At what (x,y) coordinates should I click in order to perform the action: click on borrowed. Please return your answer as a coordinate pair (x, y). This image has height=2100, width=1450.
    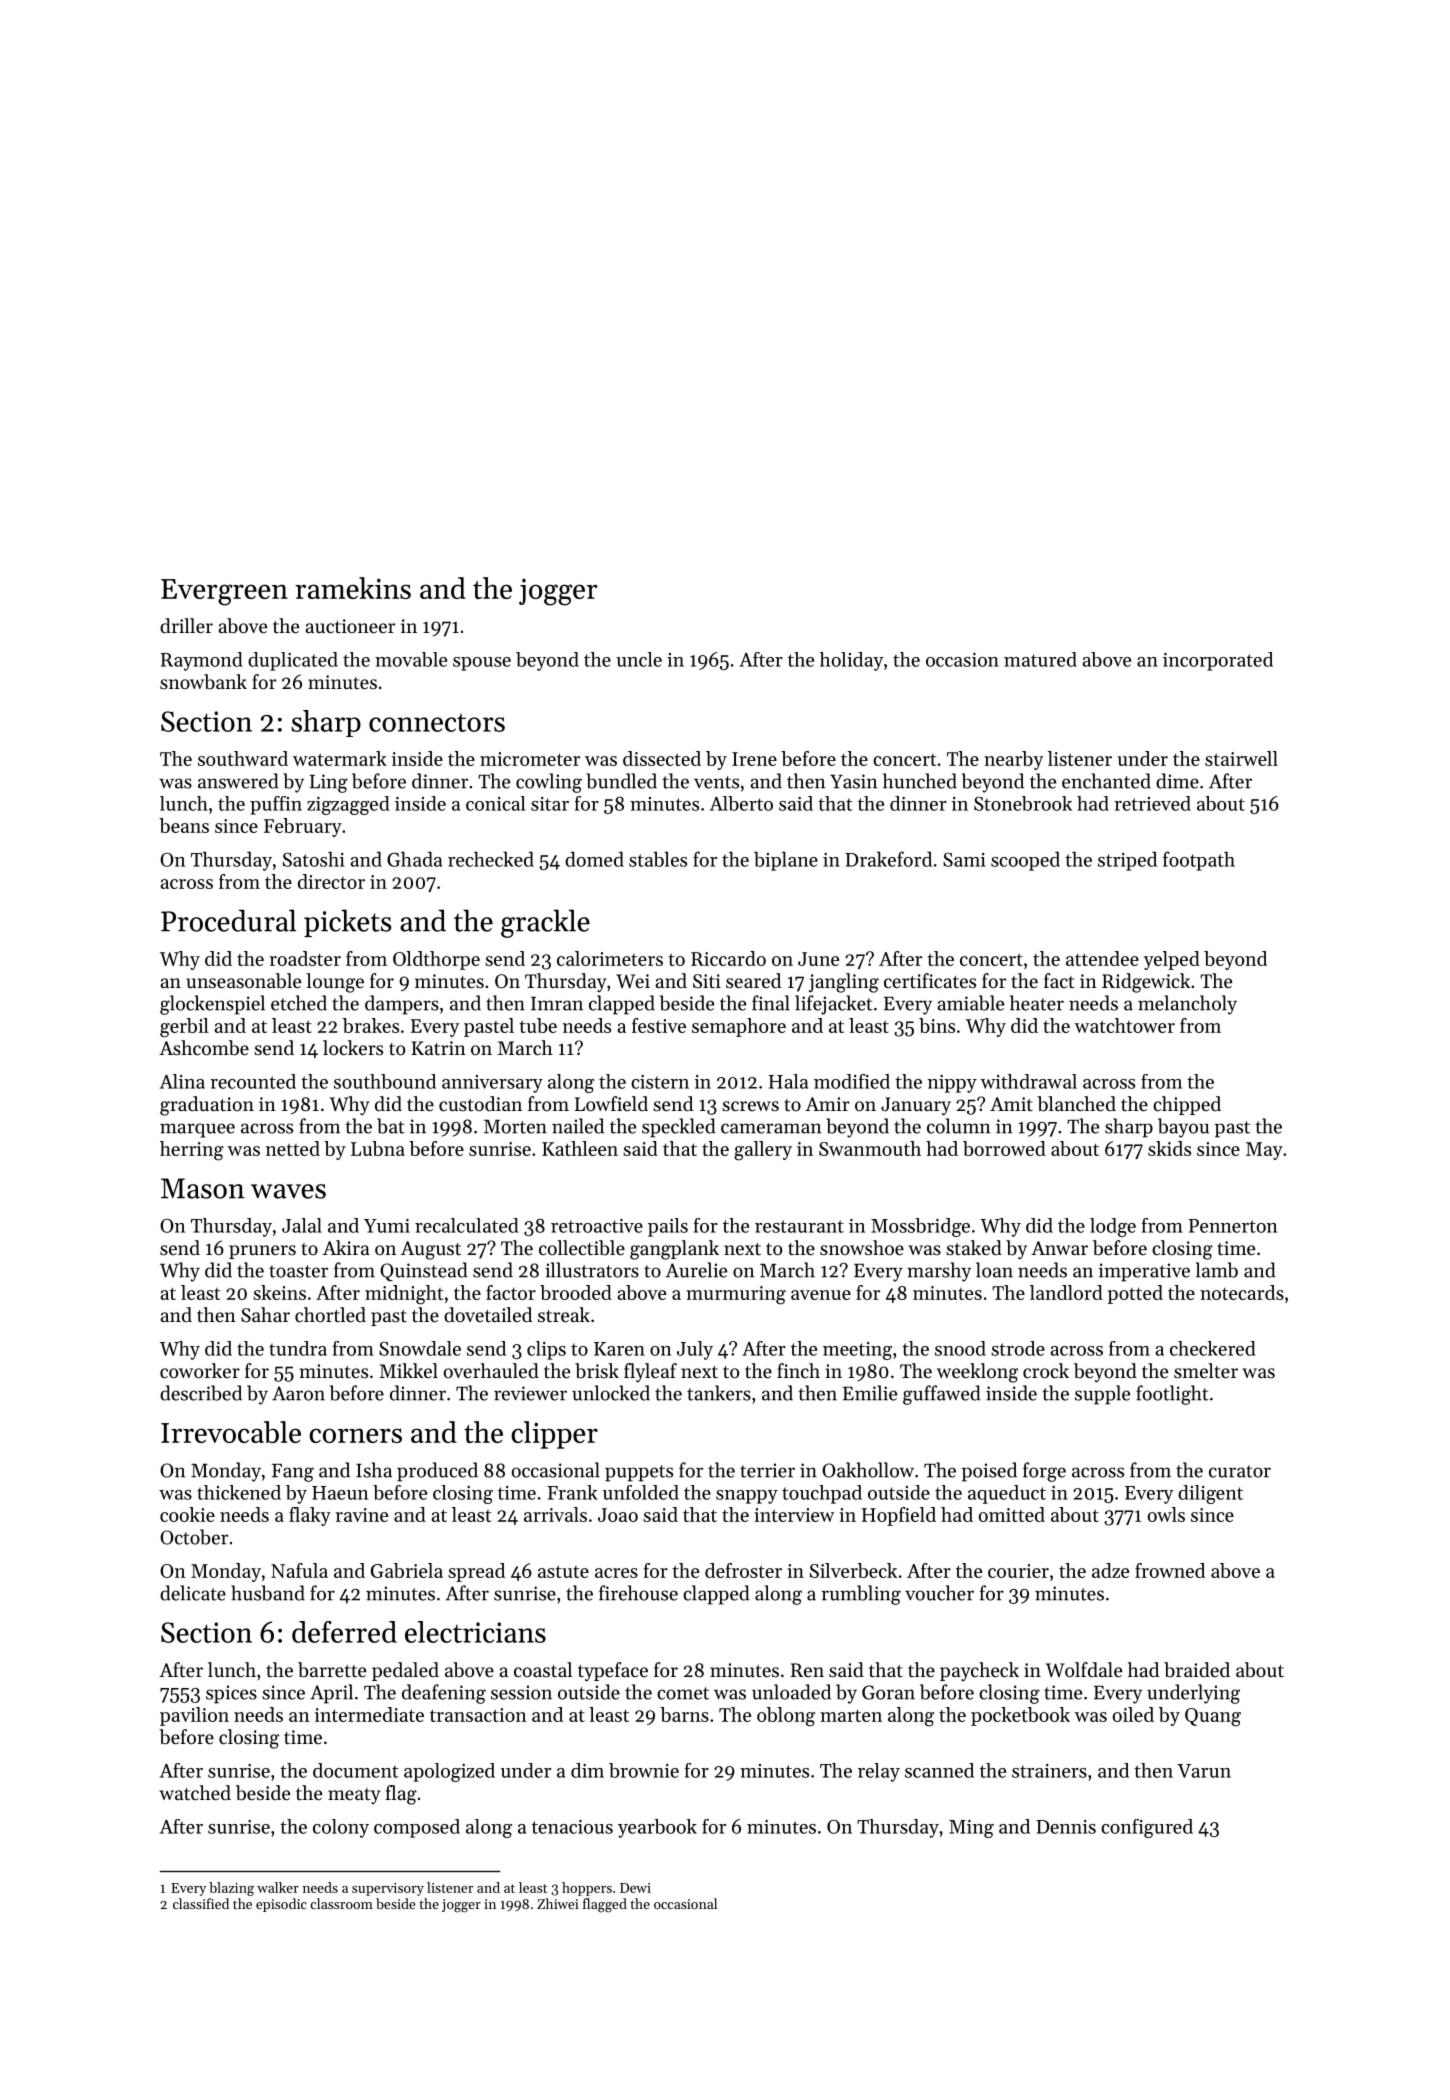
    Looking at the image, I should click on (1004, 1148).
